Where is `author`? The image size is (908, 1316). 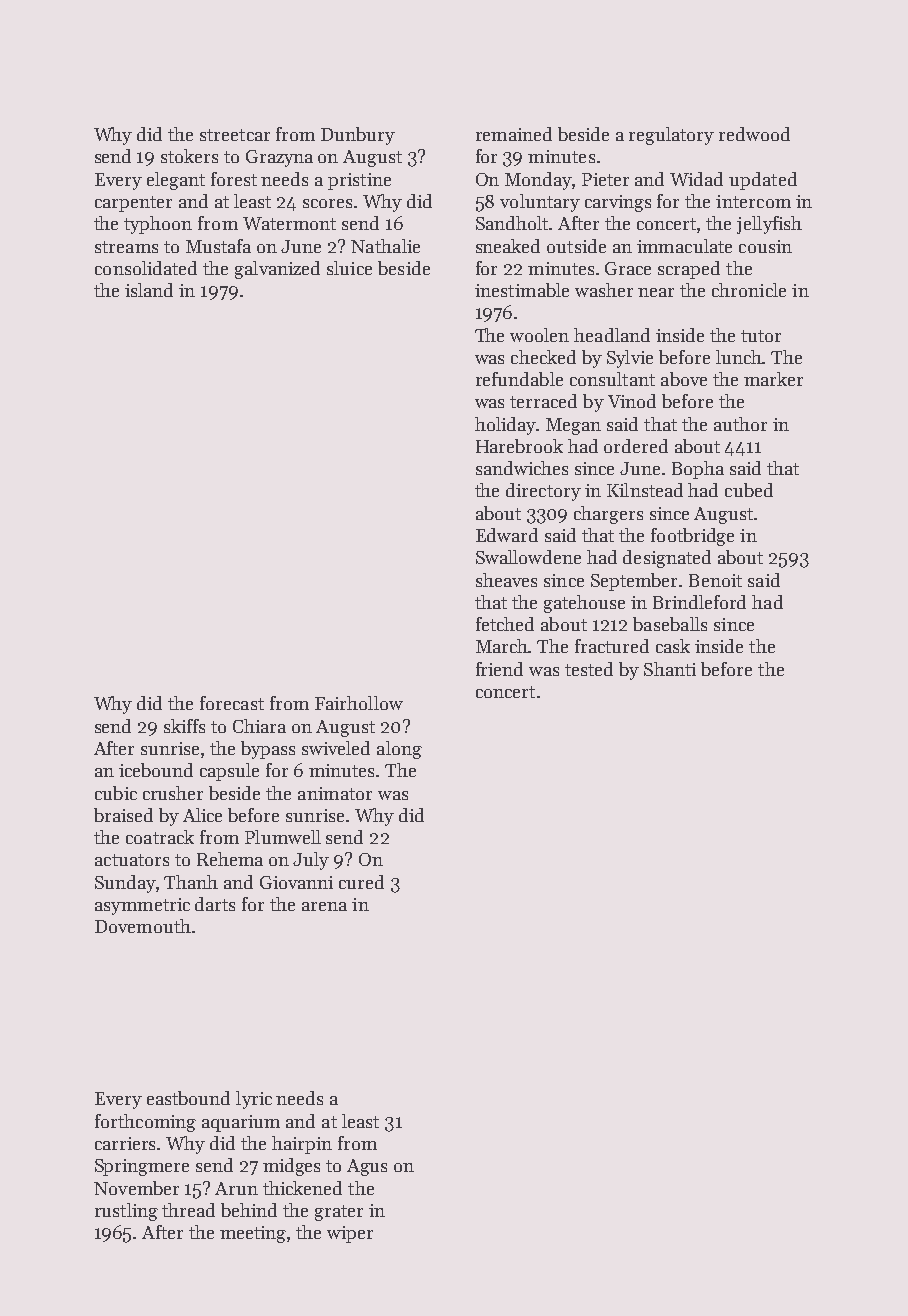
author is located at coordinates (740, 424).
